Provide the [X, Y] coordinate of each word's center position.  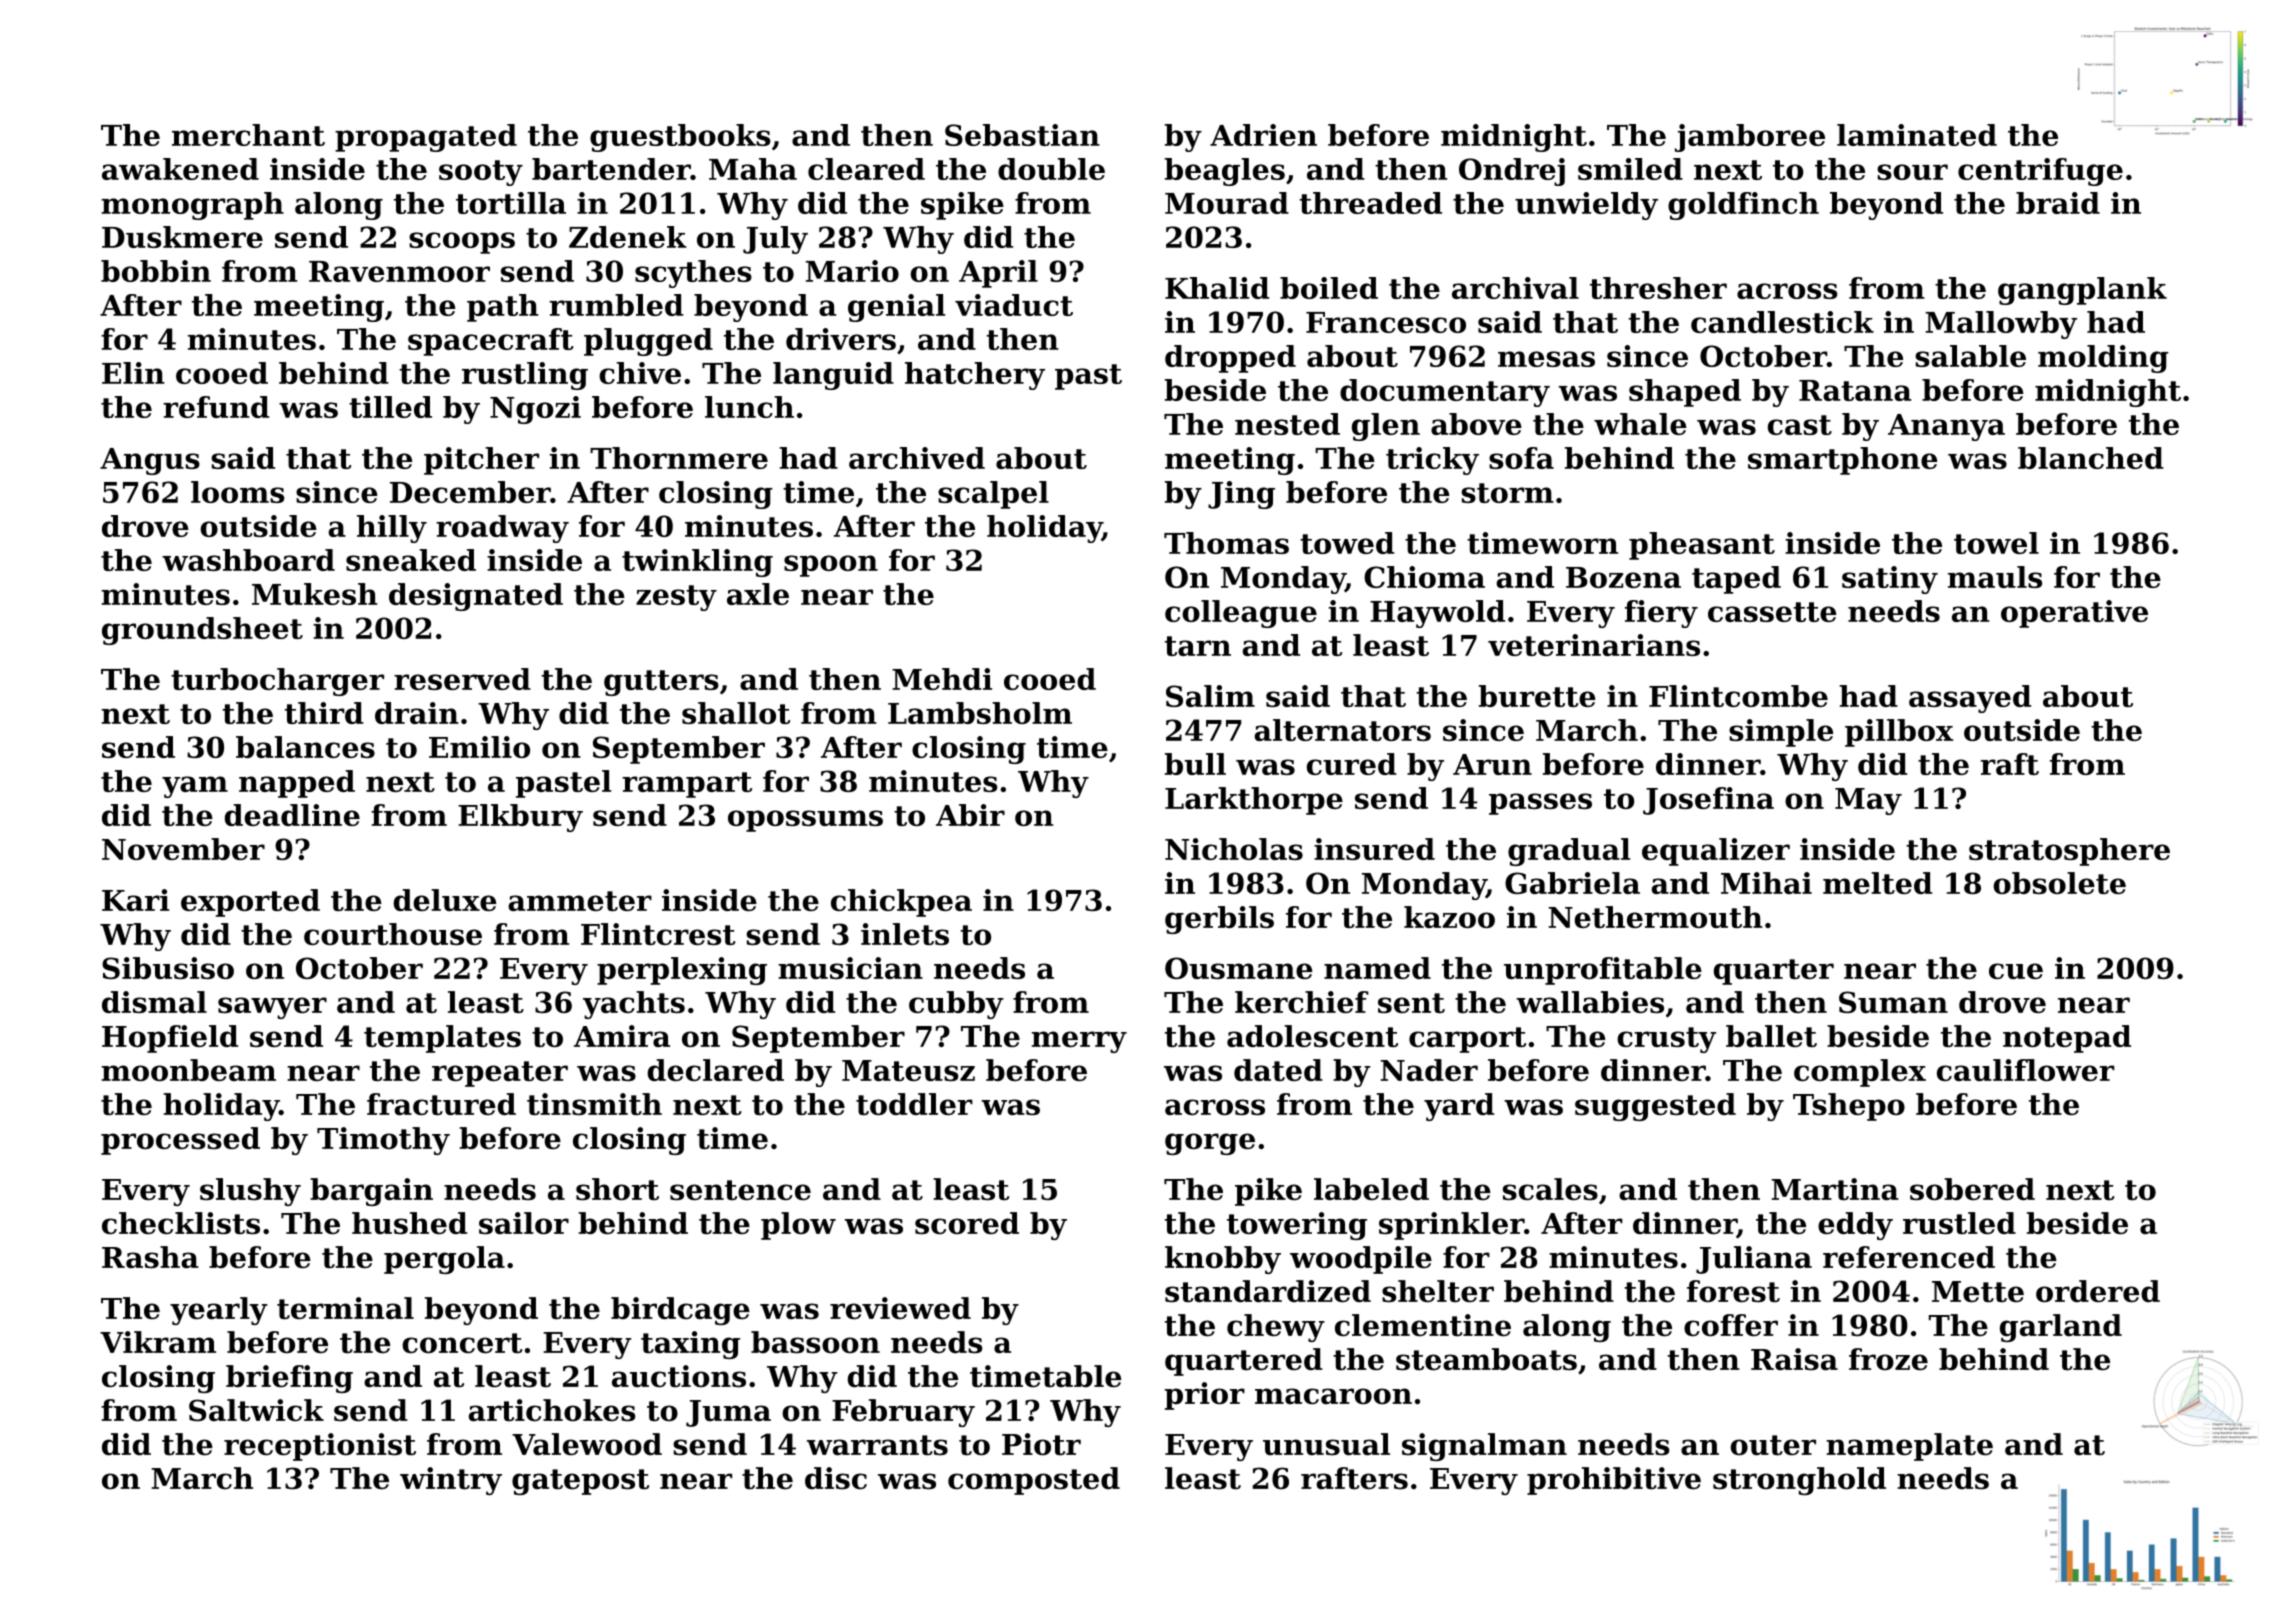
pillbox [1899, 733]
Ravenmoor [399, 271]
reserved [462, 679]
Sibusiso [168, 968]
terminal [345, 1308]
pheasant [1702, 546]
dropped [1230, 359]
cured [1352, 764]
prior [1205, 1396]
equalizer [1716, 852]
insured [1374, 849]
